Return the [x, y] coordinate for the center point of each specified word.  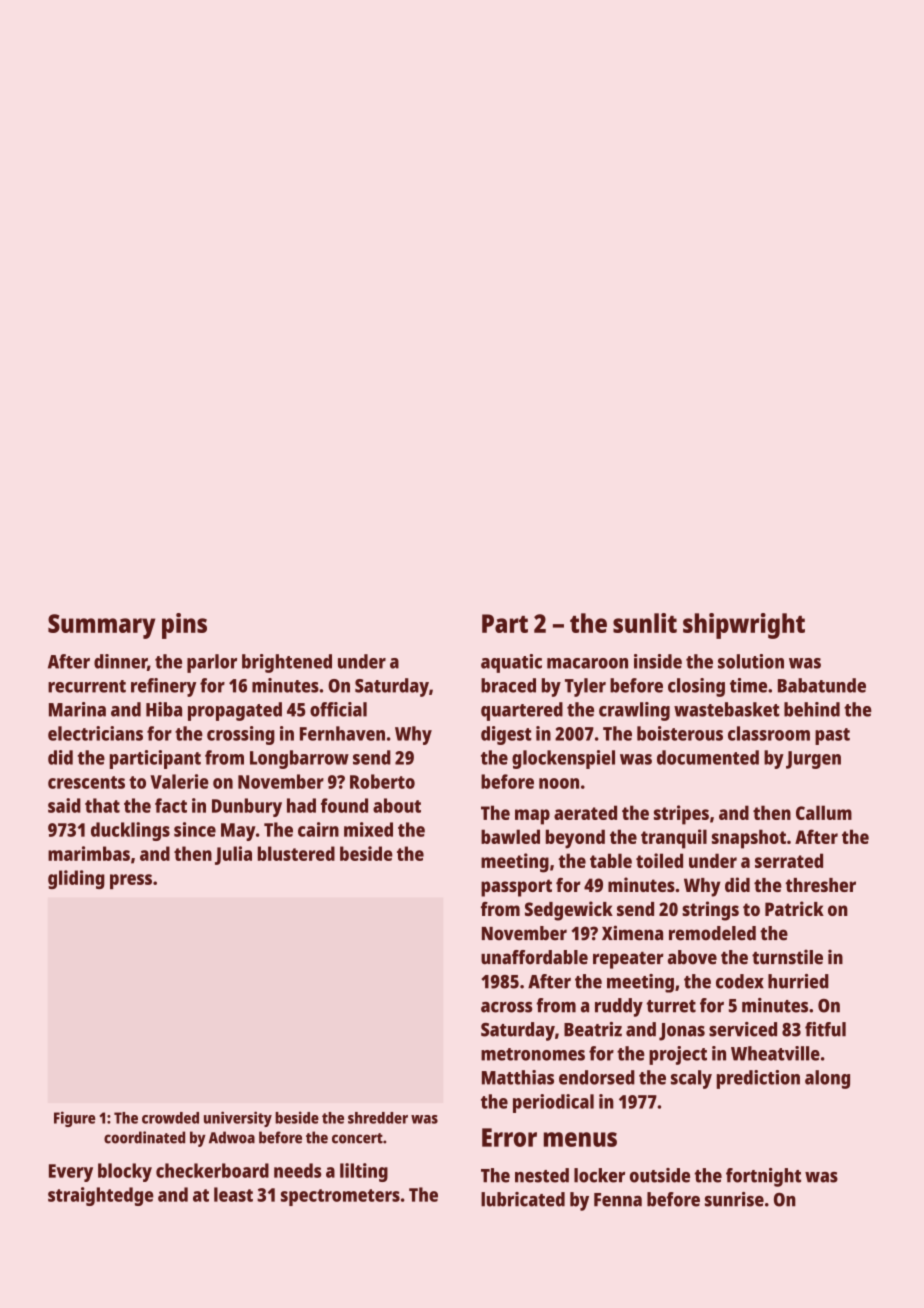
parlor [212, 663]
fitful [825, 1029]
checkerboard [212, 1170]
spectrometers [340, 1197]
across [506, 1007]
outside [660, 1175]
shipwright [744, 626]
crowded [170, 1118]
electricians [95, 733]
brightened [287, 663]
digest [506, 735]
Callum [824, 812]
